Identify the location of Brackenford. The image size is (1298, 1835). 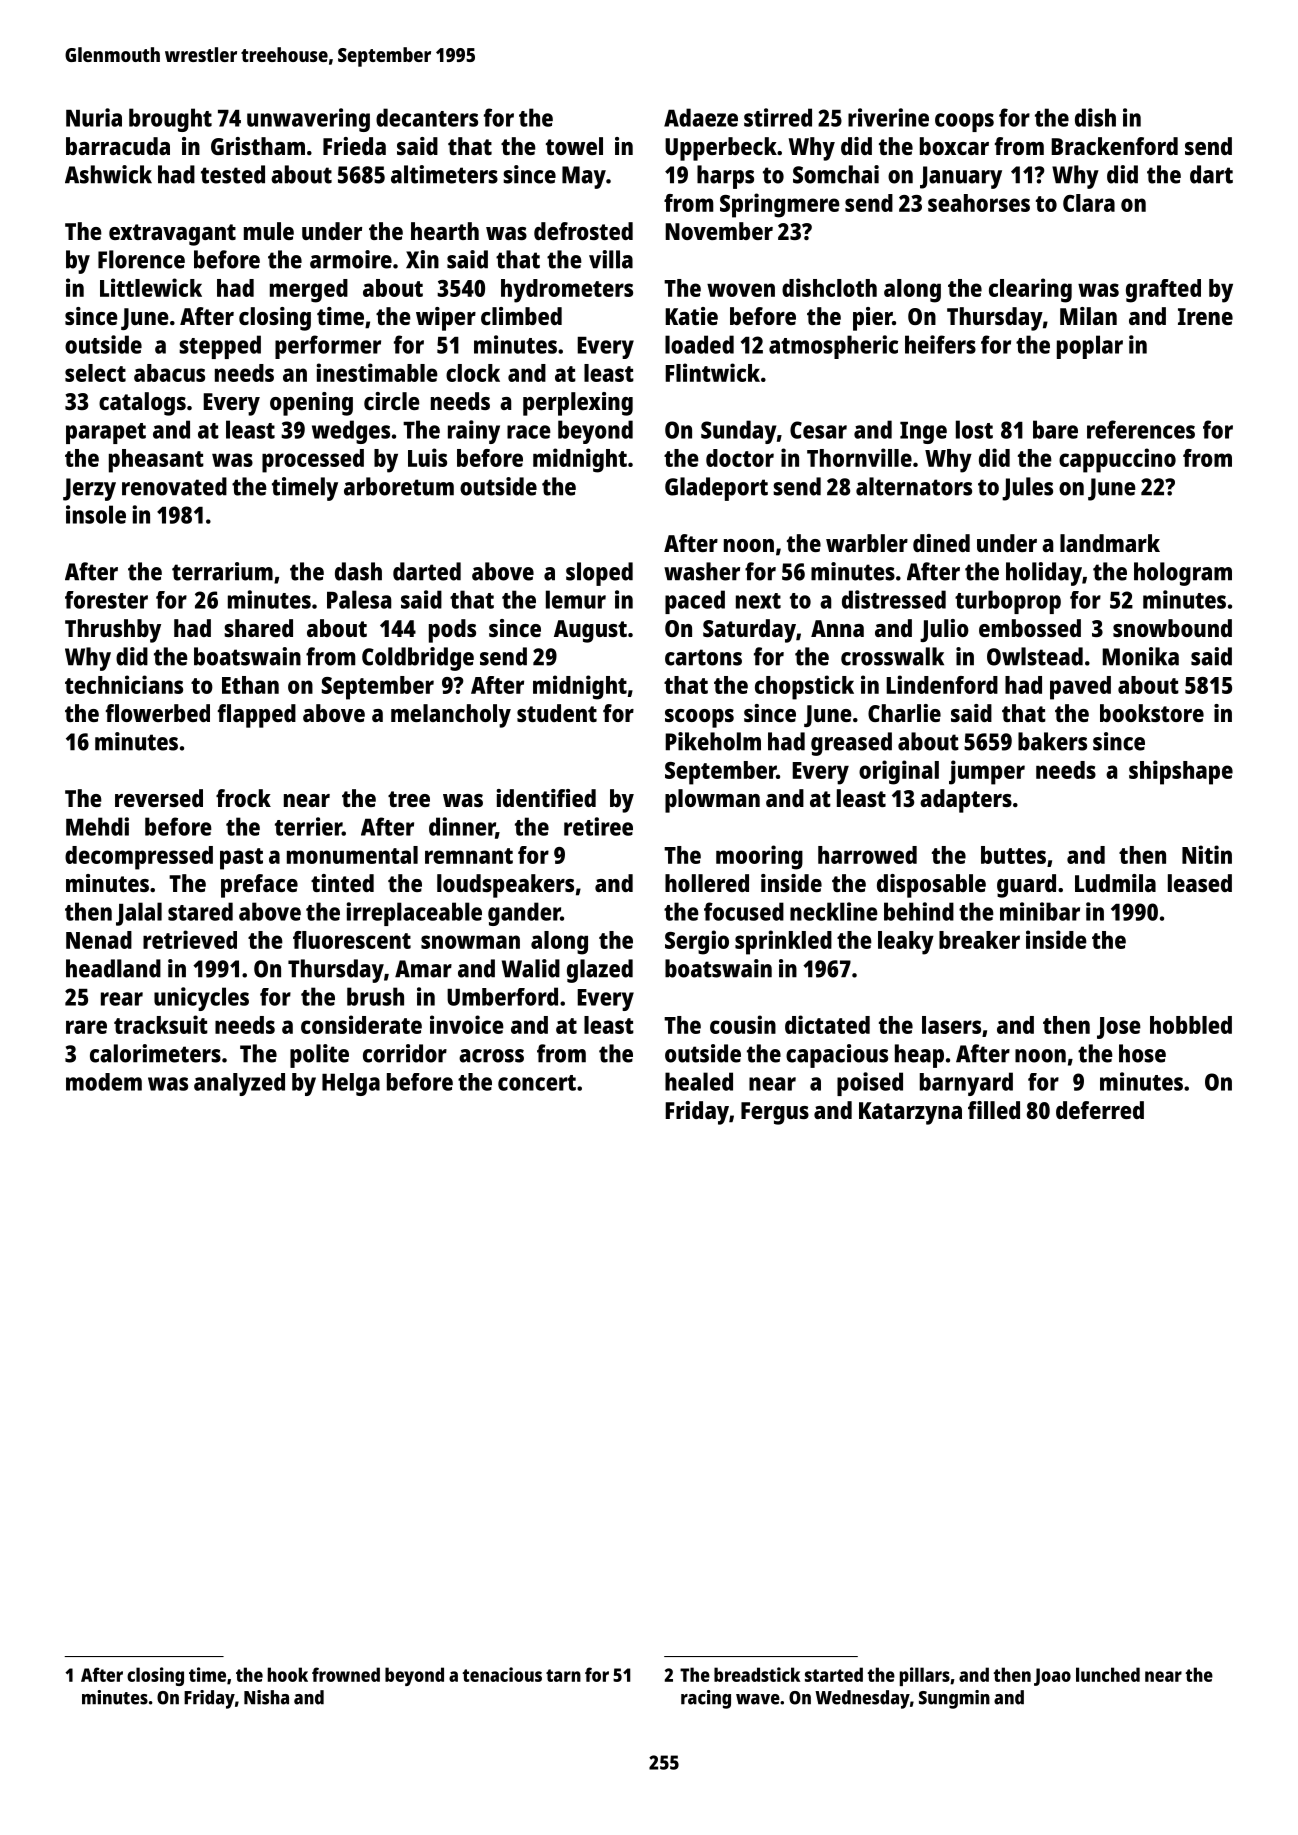
(1114, 146).
